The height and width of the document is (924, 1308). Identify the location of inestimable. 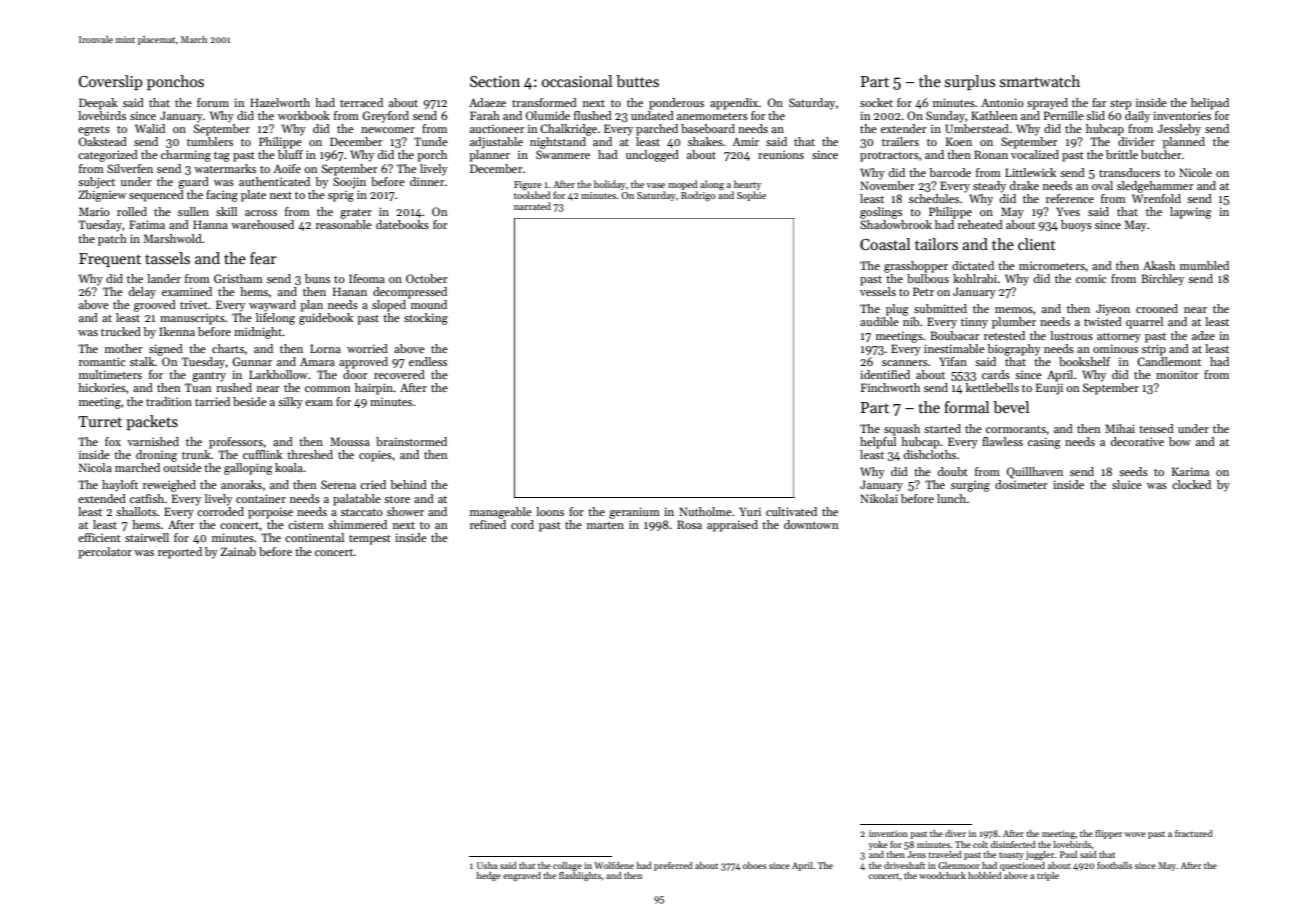
(954, 348).
